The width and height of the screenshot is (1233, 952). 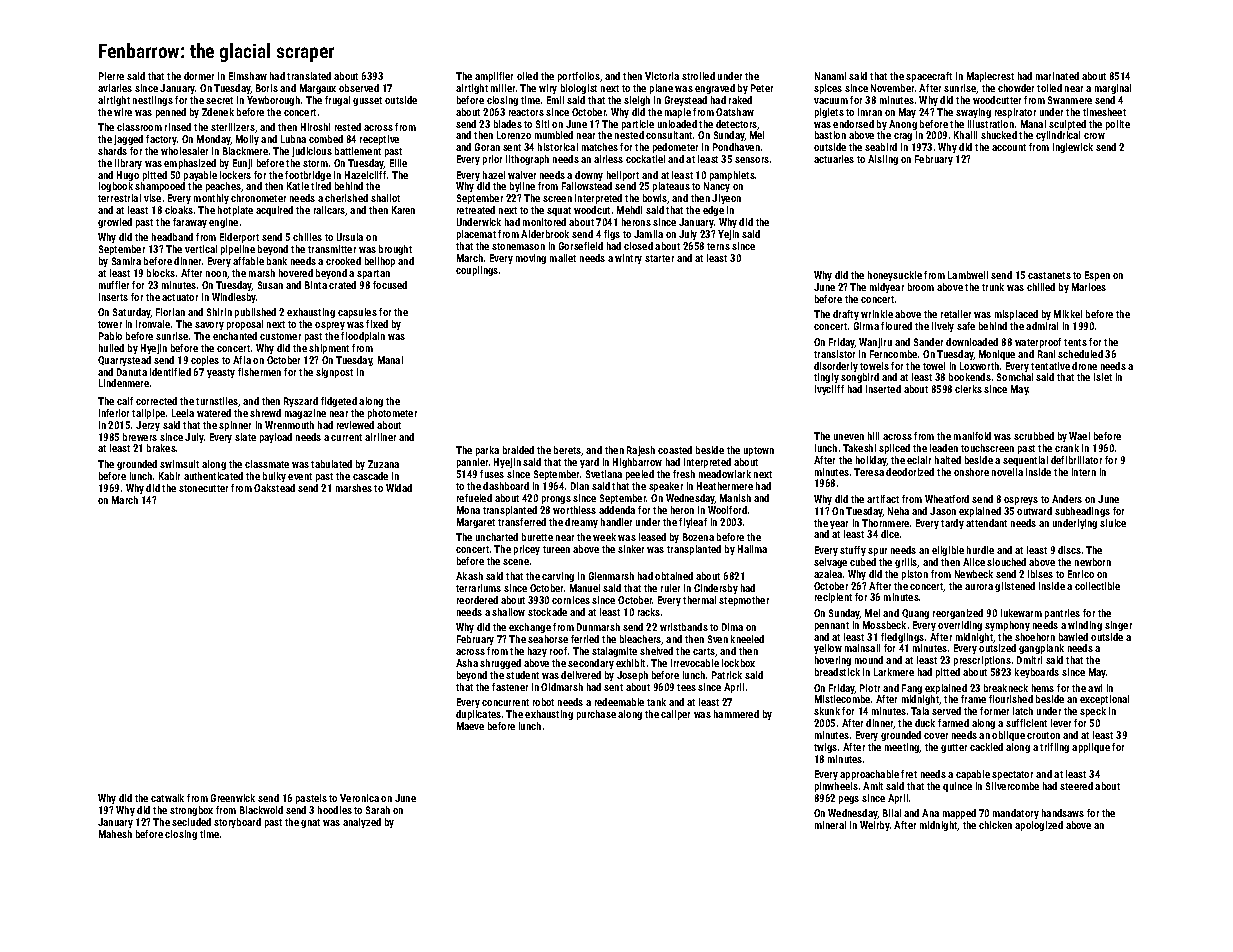 What do you see at coordinates (619, 702) in the screenshot?
I see `redeemable` at bounding box center [619, 702].
